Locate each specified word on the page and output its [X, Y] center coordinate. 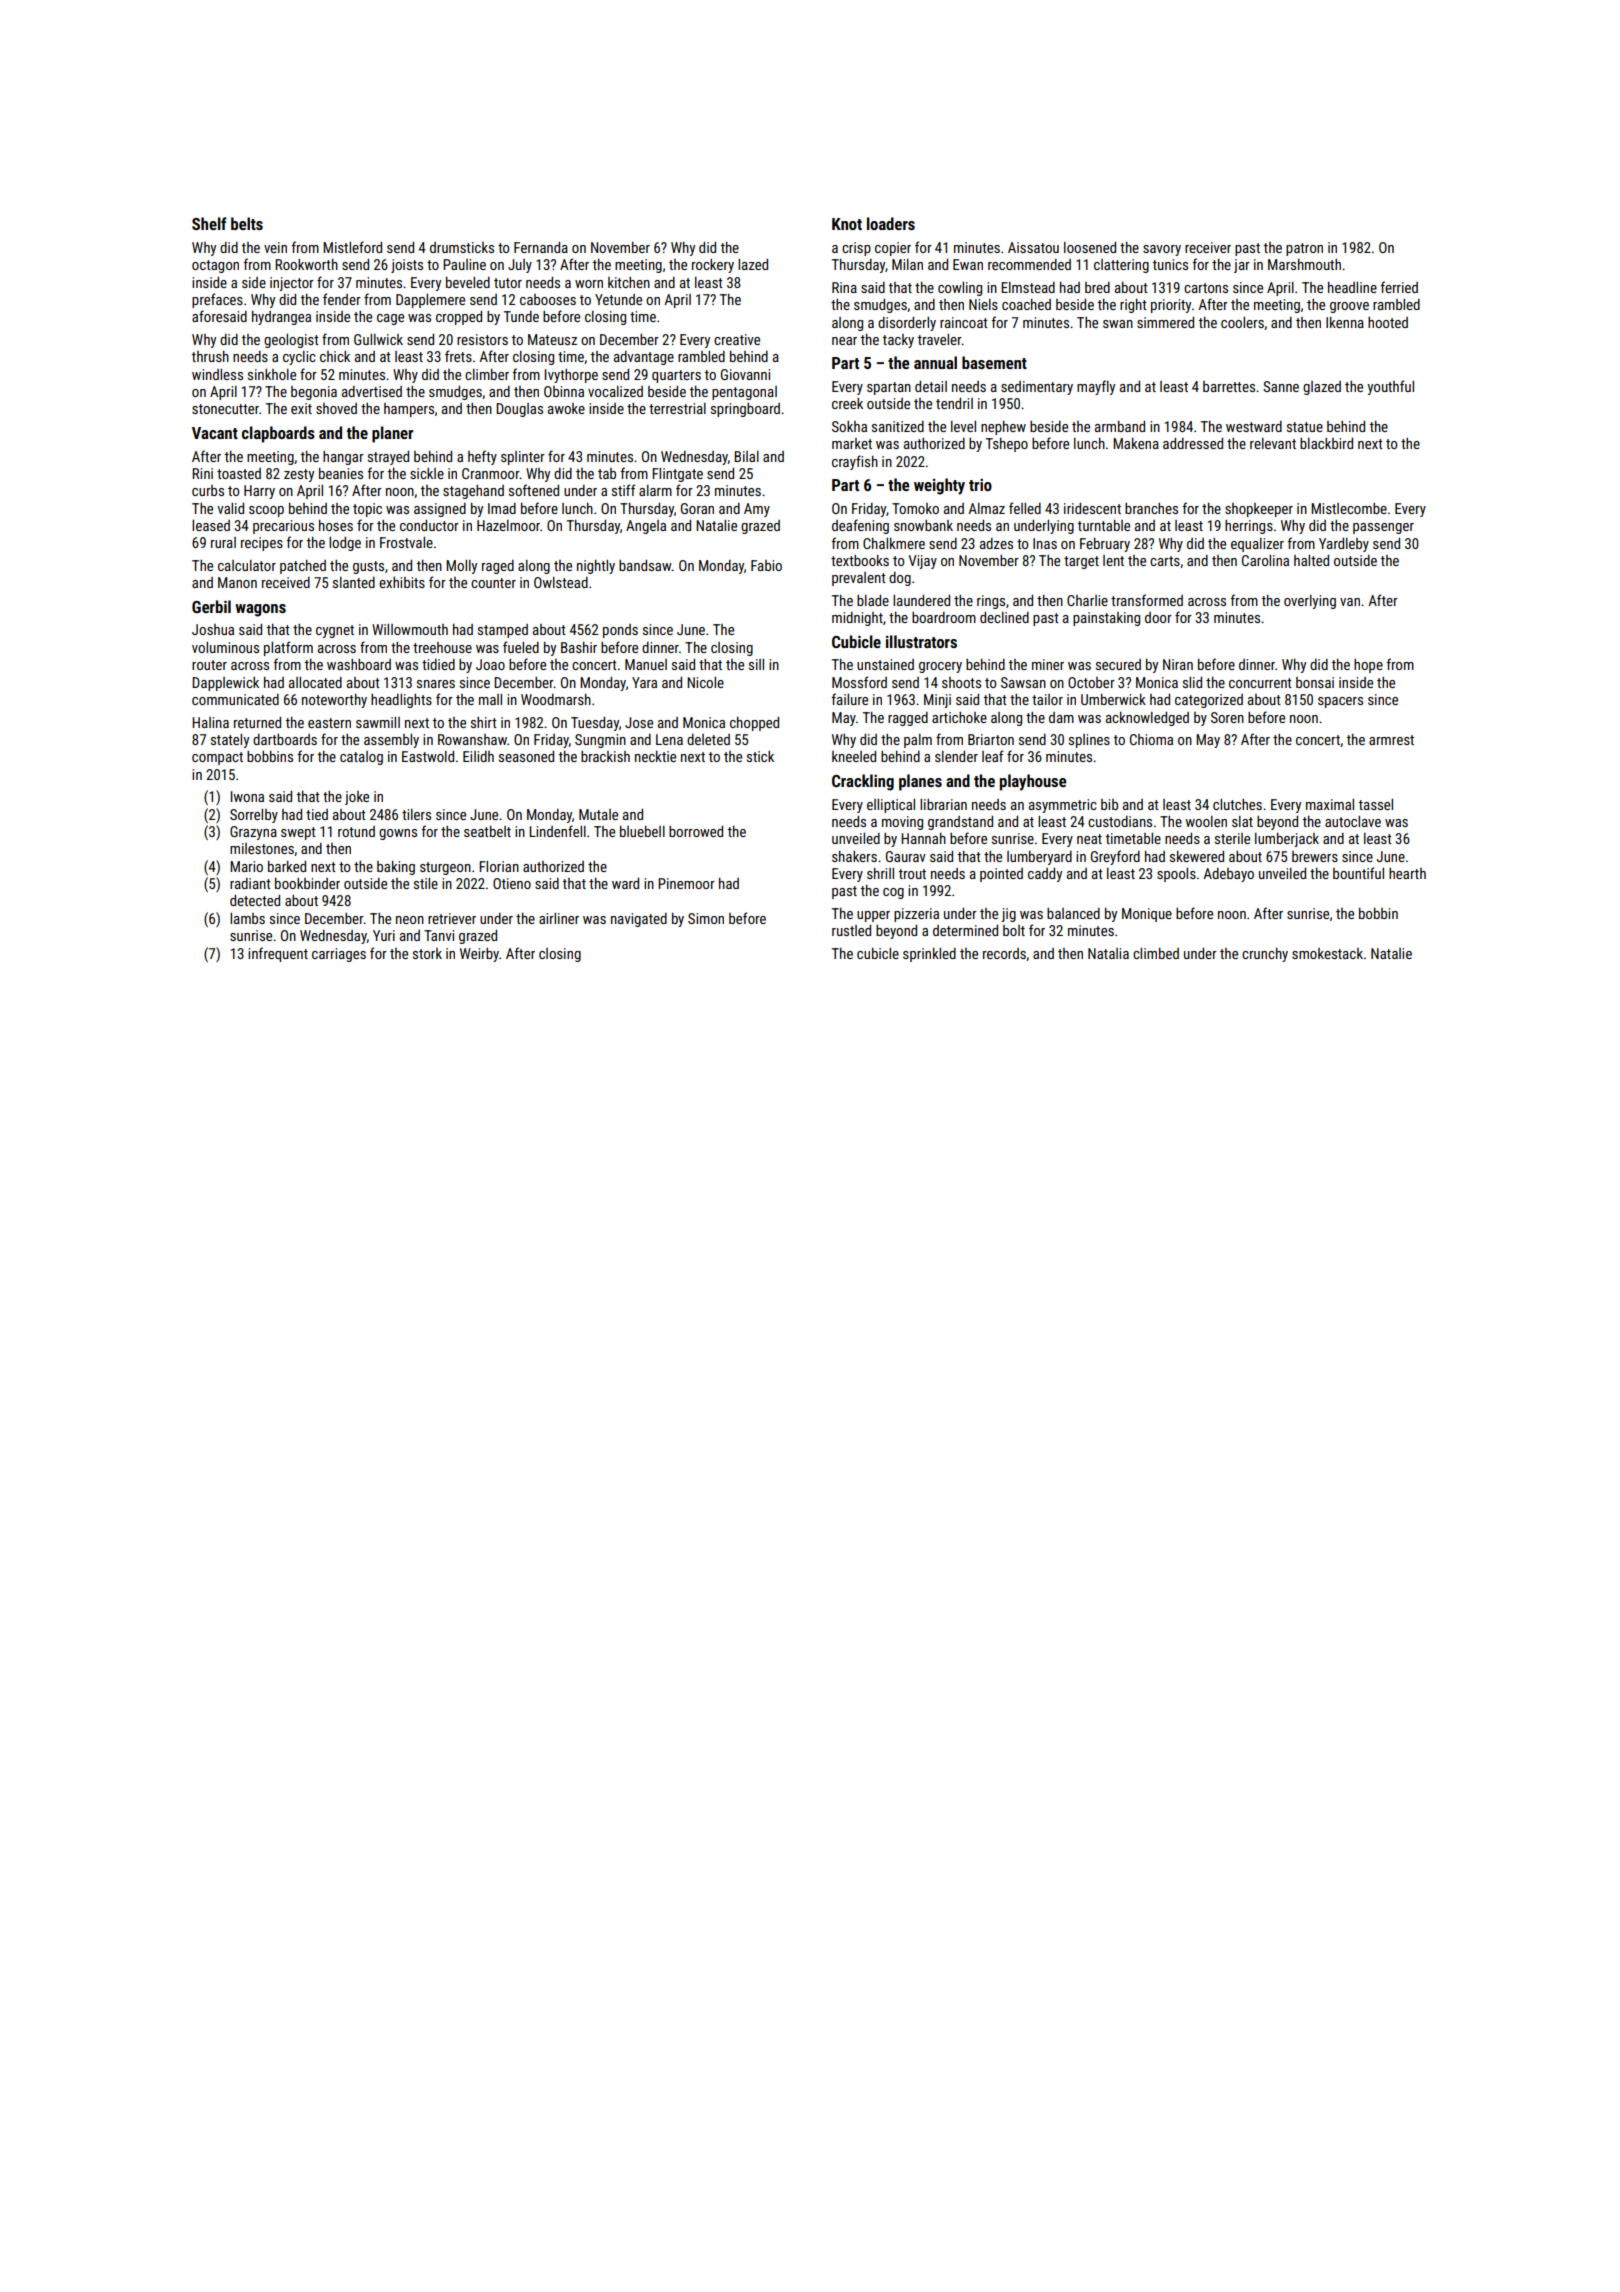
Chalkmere [894, 543]
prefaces [217, 300]
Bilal [746, 456]
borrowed [696, 831]
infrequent [278, 954]
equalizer [1257, 545]
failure [850, 699]
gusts [368, 567]
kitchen [629, 282]
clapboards [278, 434]
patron [1304, 249]
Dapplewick [225, 684]
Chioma [1151, 739]
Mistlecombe [1349, 508]
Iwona [247, 796]
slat [1242, 821]
